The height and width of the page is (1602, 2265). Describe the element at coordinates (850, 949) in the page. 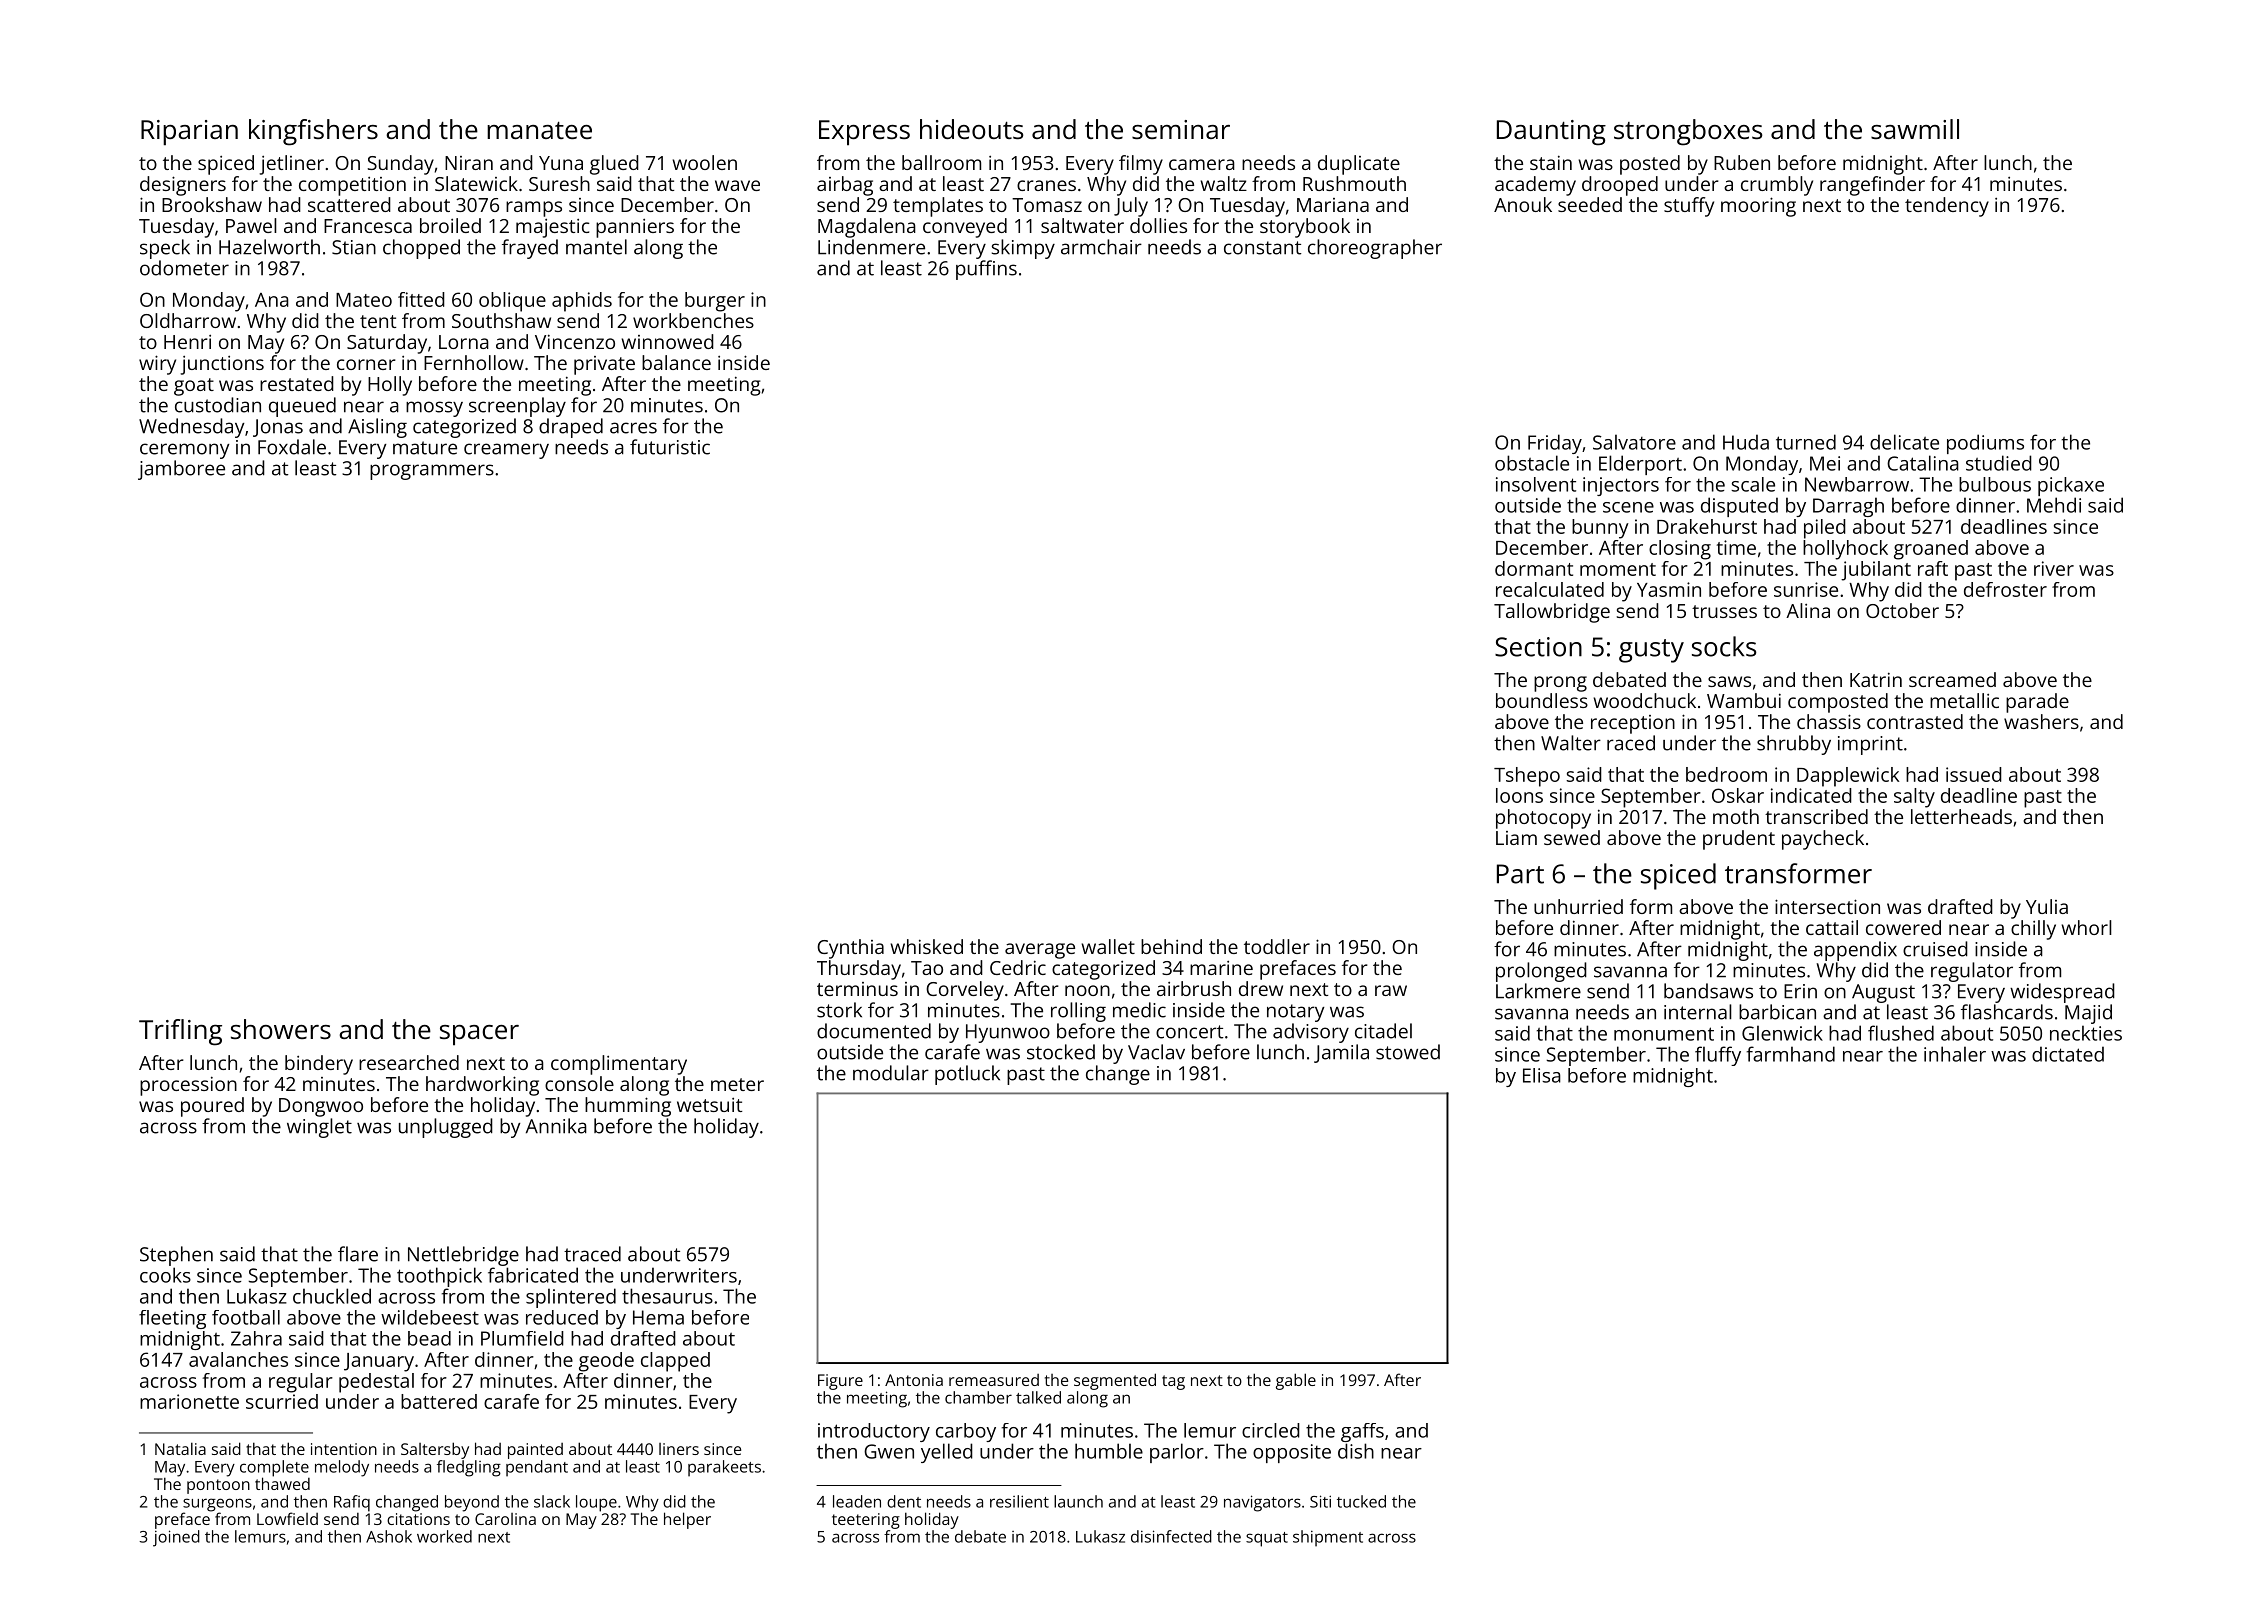

I see `Cynthia` at that location.
